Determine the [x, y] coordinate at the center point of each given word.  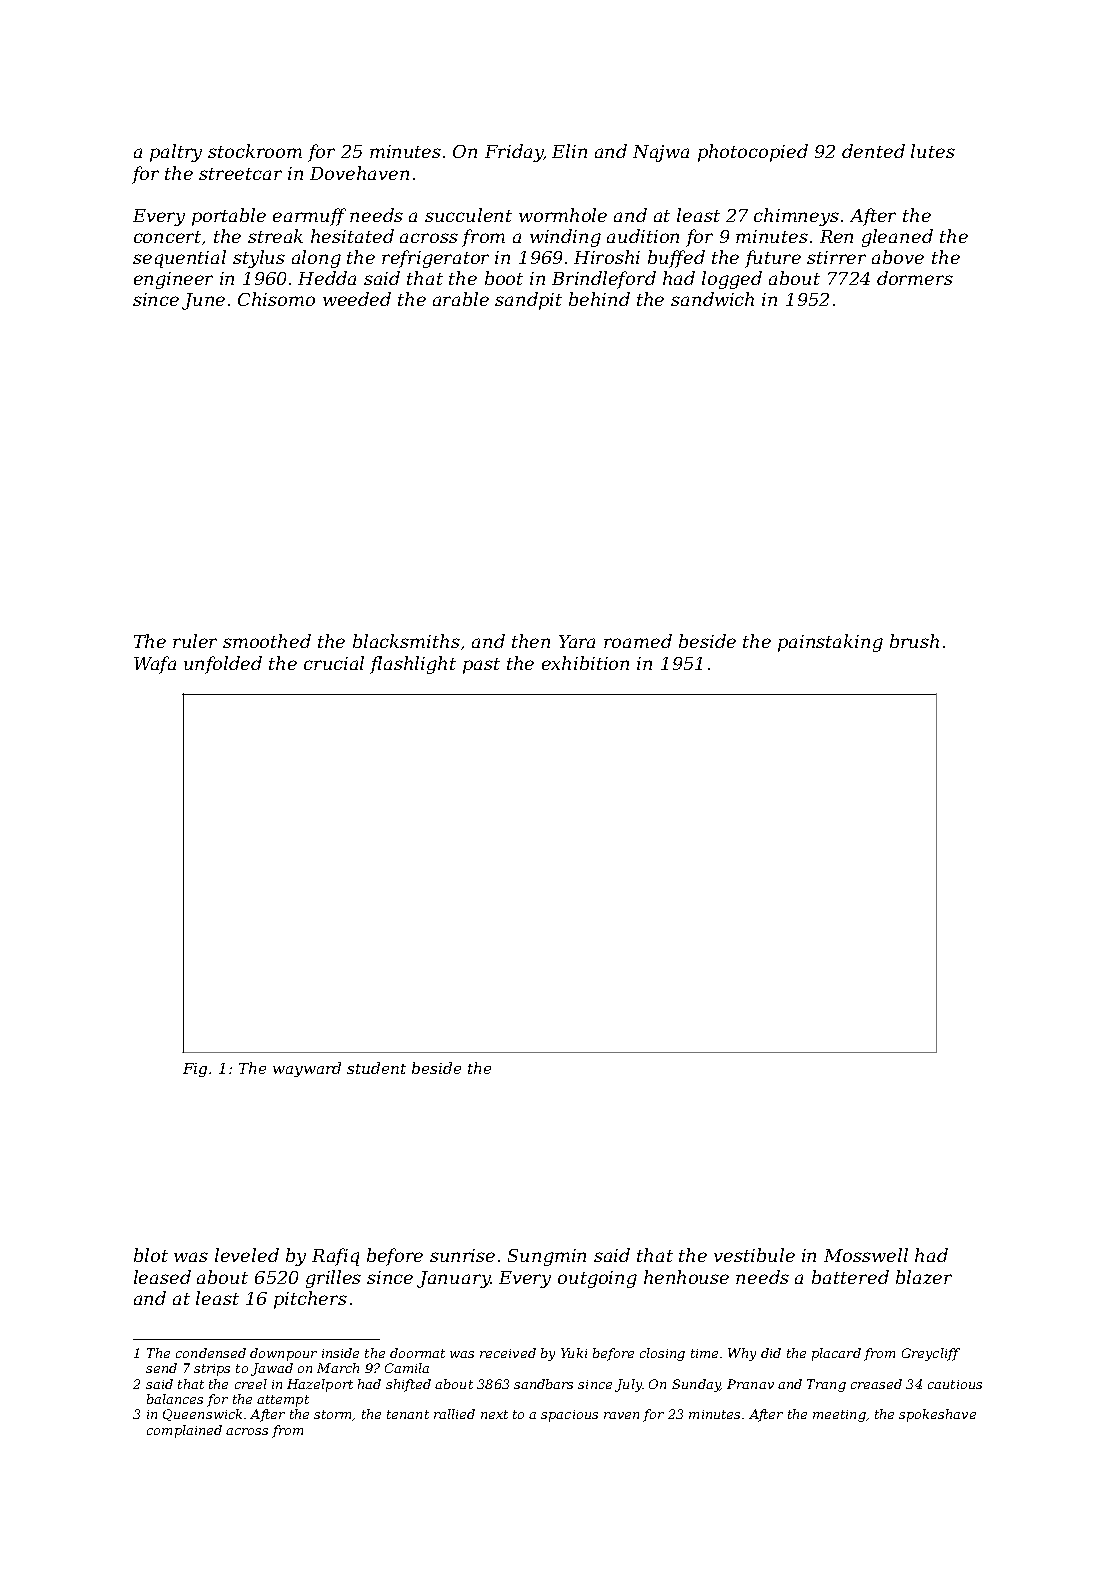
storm [332, 1414]
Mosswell [866, 1255]
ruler [195, 641]
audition [643, 236]
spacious [569, 1416]
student [376, 1068]
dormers [915, 278]
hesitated [352, 236]
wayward [307, 1069]
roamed [638, 641]
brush [914, 641]
